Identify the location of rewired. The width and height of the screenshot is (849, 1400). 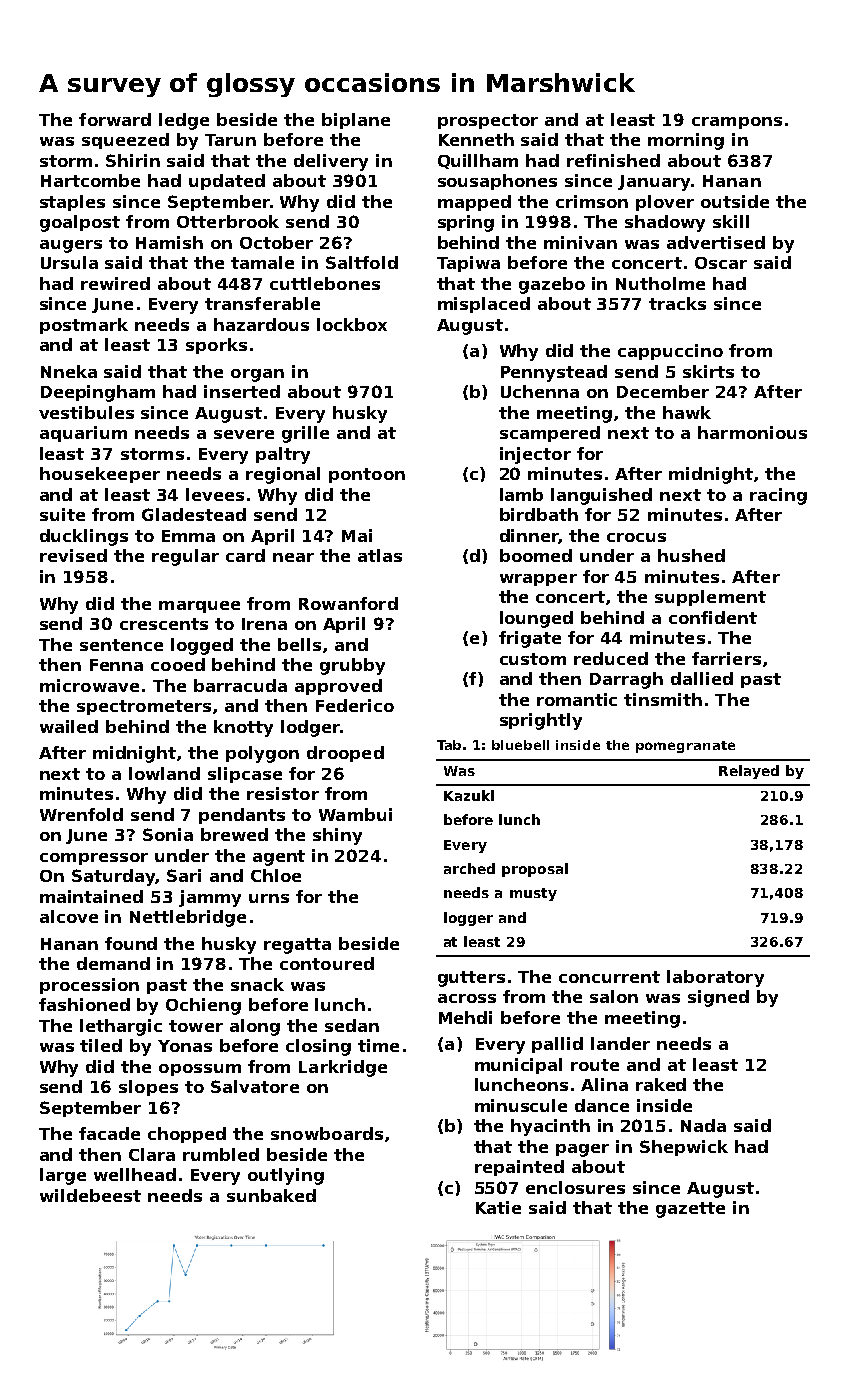
(115, 283).
